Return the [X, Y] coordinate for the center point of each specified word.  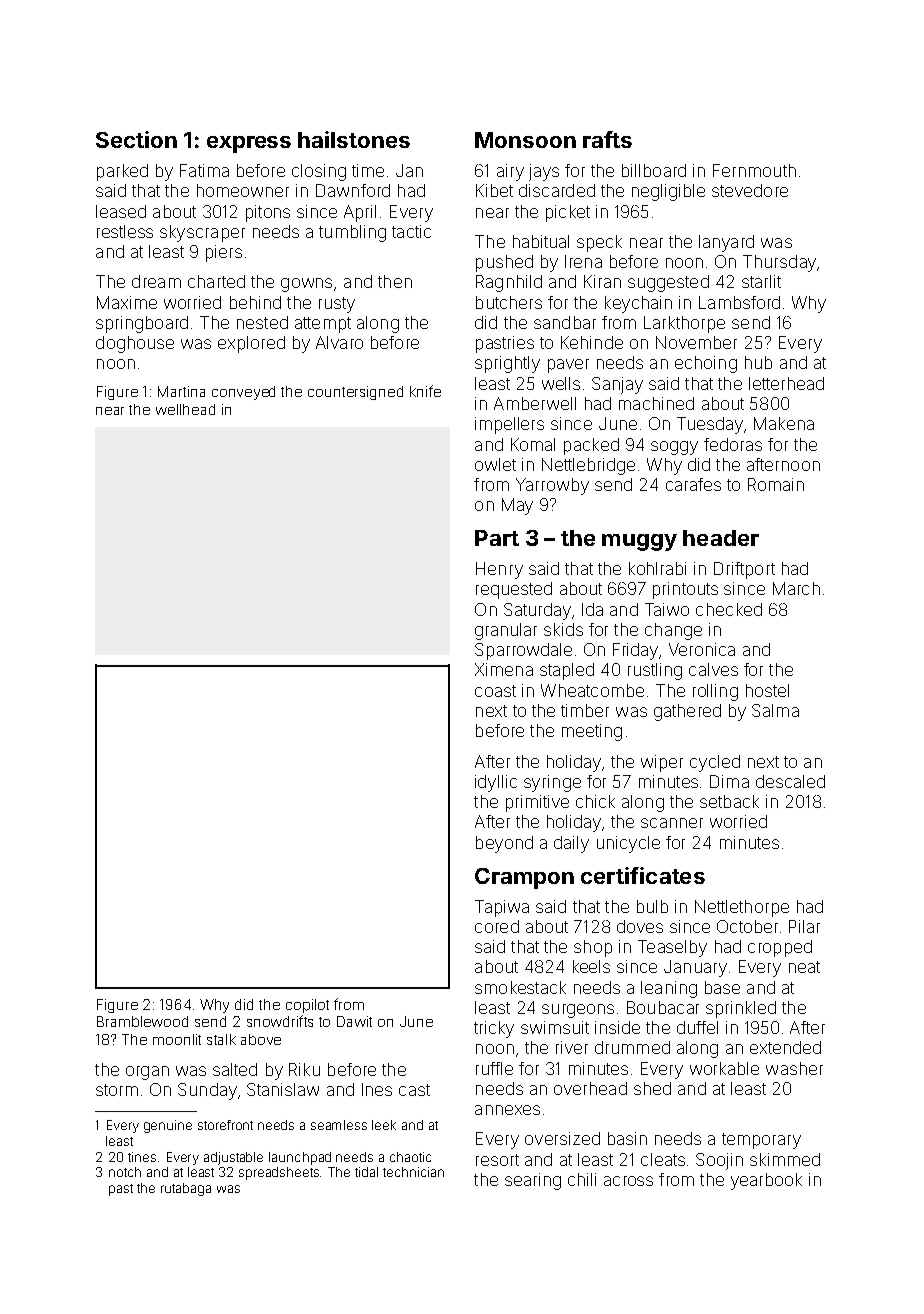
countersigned [355, 393]
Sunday [207, 1091]
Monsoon [525, 140]
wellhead [185, 409]
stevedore [750, 190]
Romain [776, 484]
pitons [268, 213]
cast [414, 1090]
